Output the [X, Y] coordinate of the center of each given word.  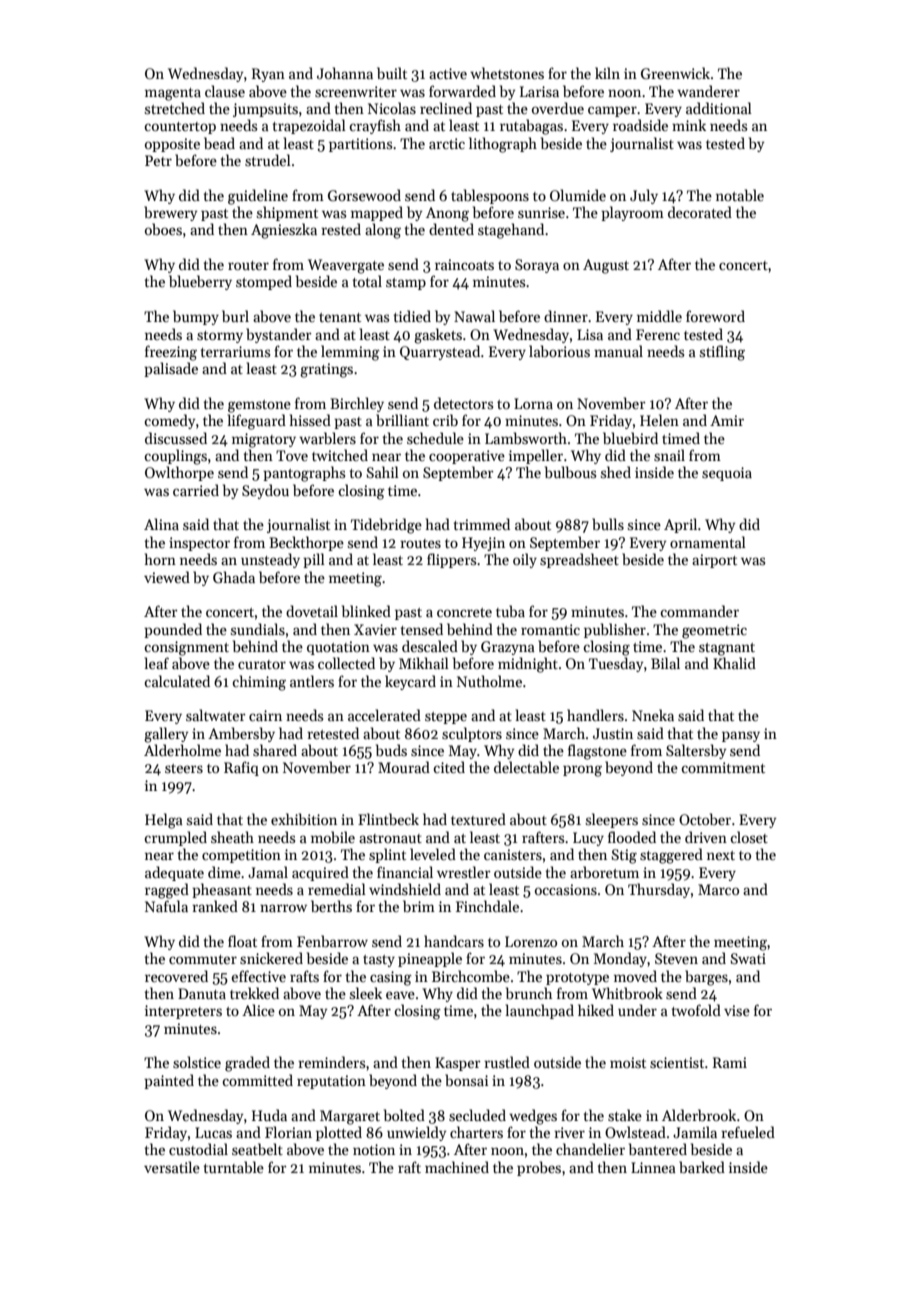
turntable [234, 1167]
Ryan [268, 75]
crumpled [175, 838]
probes [539, 1168]
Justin [613, 733]
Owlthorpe [179, 473]
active [448, 73]
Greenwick [675, 73]
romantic [550, 629]
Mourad [404, 767]
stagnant [727, 649]
